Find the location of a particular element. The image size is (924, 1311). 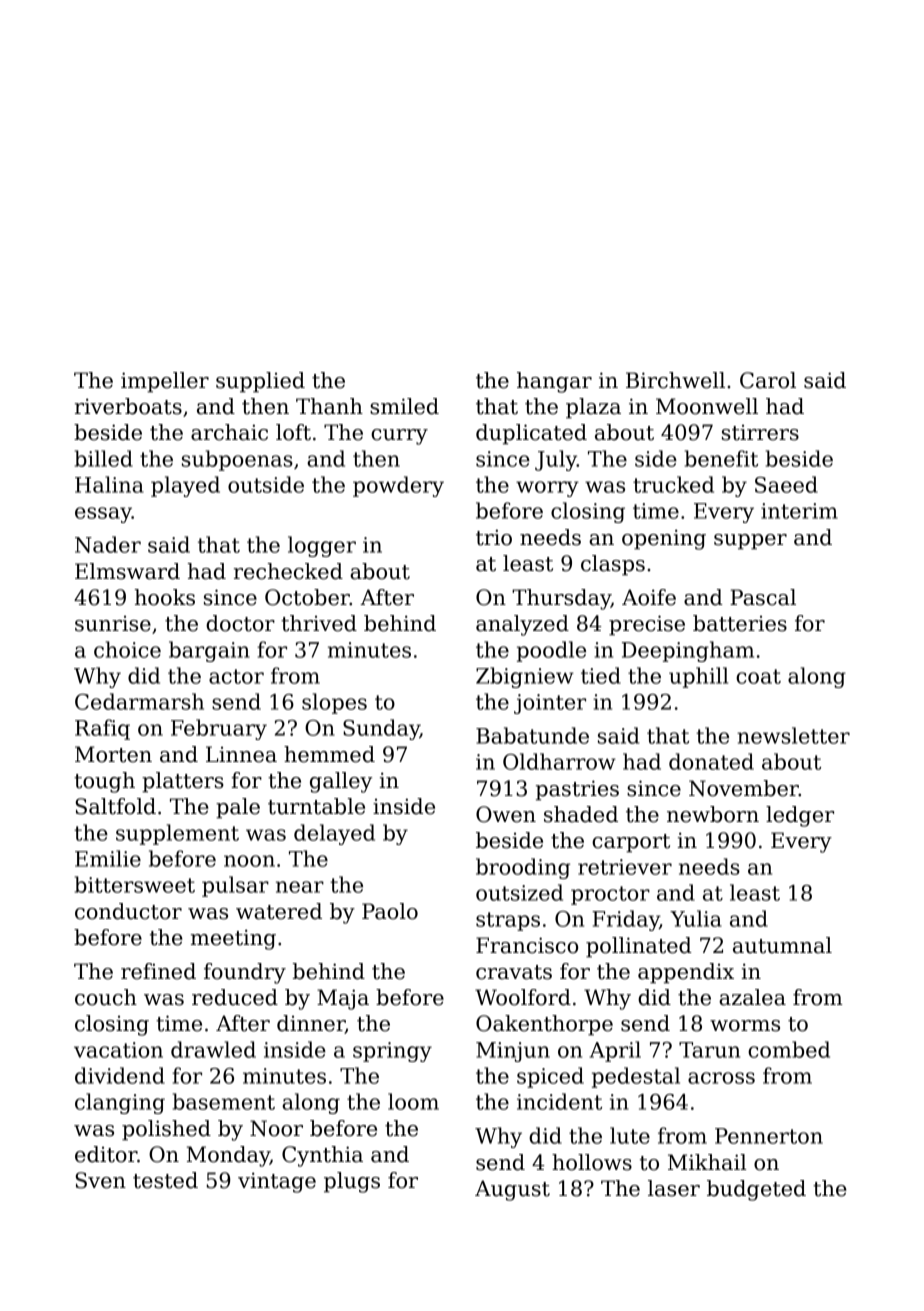

pale is located at coordinates (238, 808).
